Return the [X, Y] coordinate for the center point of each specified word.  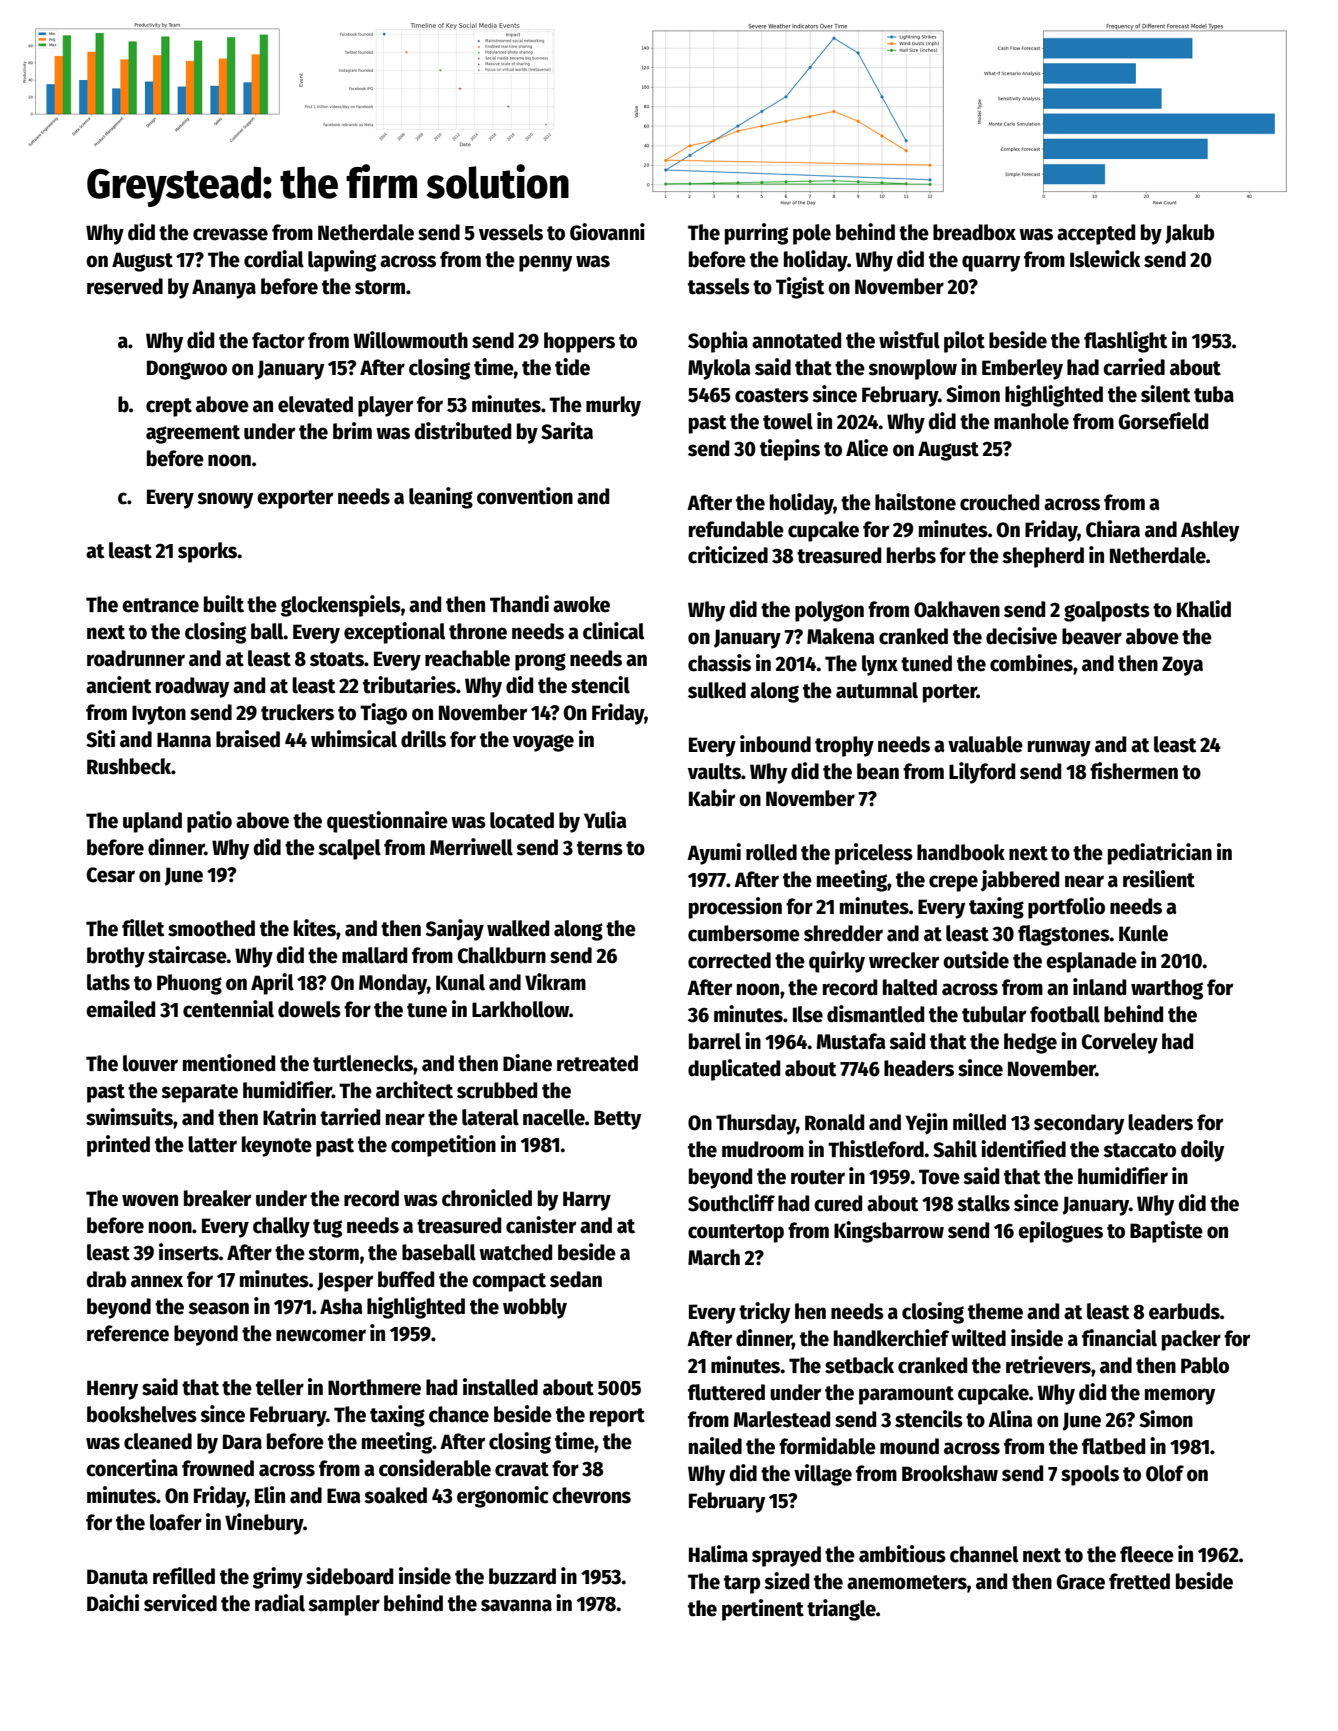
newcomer [321, 1335]
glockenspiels [341, 606]
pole [812, 234]
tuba [1214, 394]
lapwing [342, 261]
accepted [1096, 234]
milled [979, 1122]
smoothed [211, 928]
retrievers [1048, 1365]
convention [525, 496]
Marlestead [782, 1419]
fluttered [726, 1392]
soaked [395, 1495]
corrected [729, 960]
